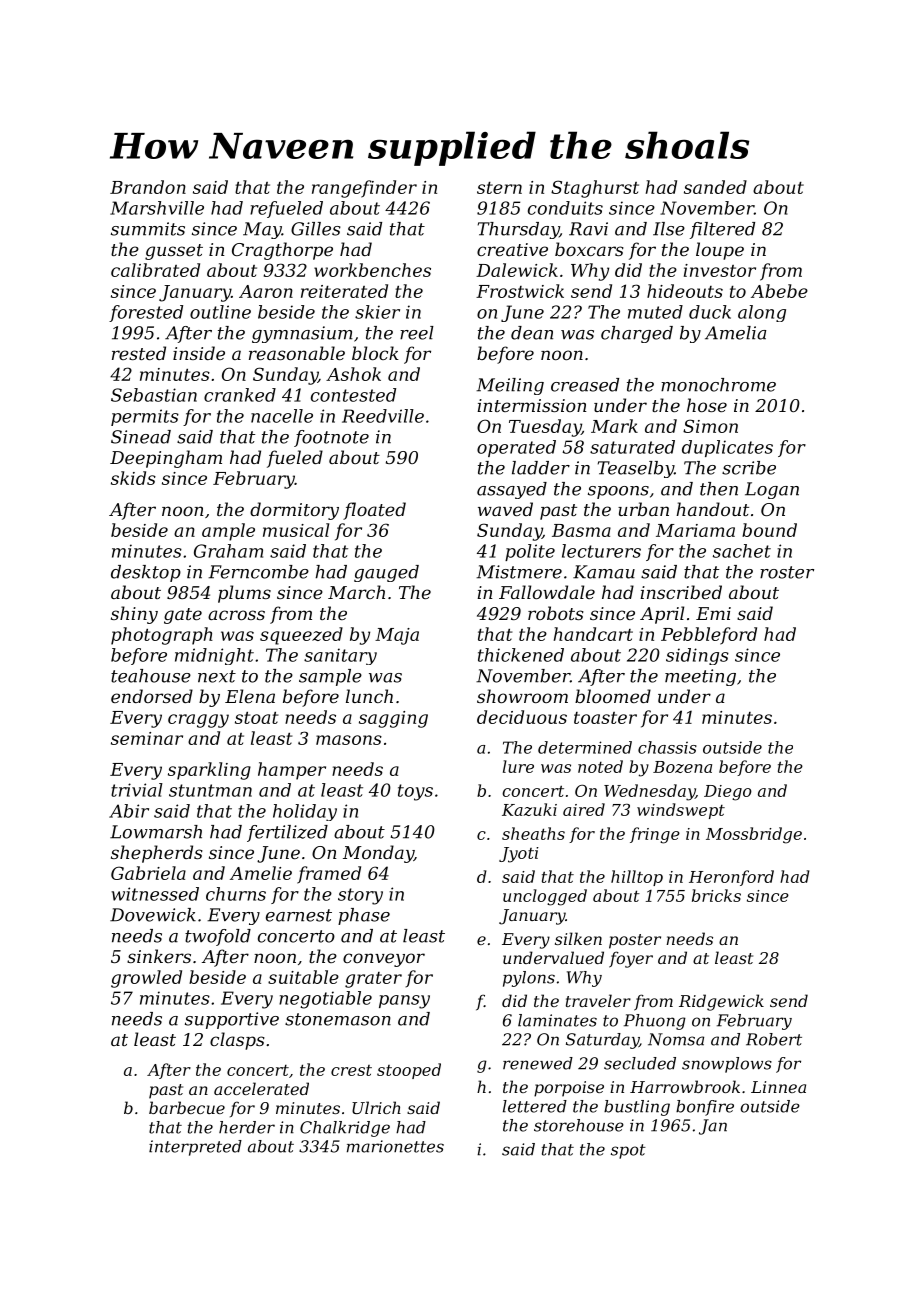 The width and height of the screenshot is (924, 1311). Describe the element at coordinates (631, 959) in the screenshot. I see `foyer` at that location.
